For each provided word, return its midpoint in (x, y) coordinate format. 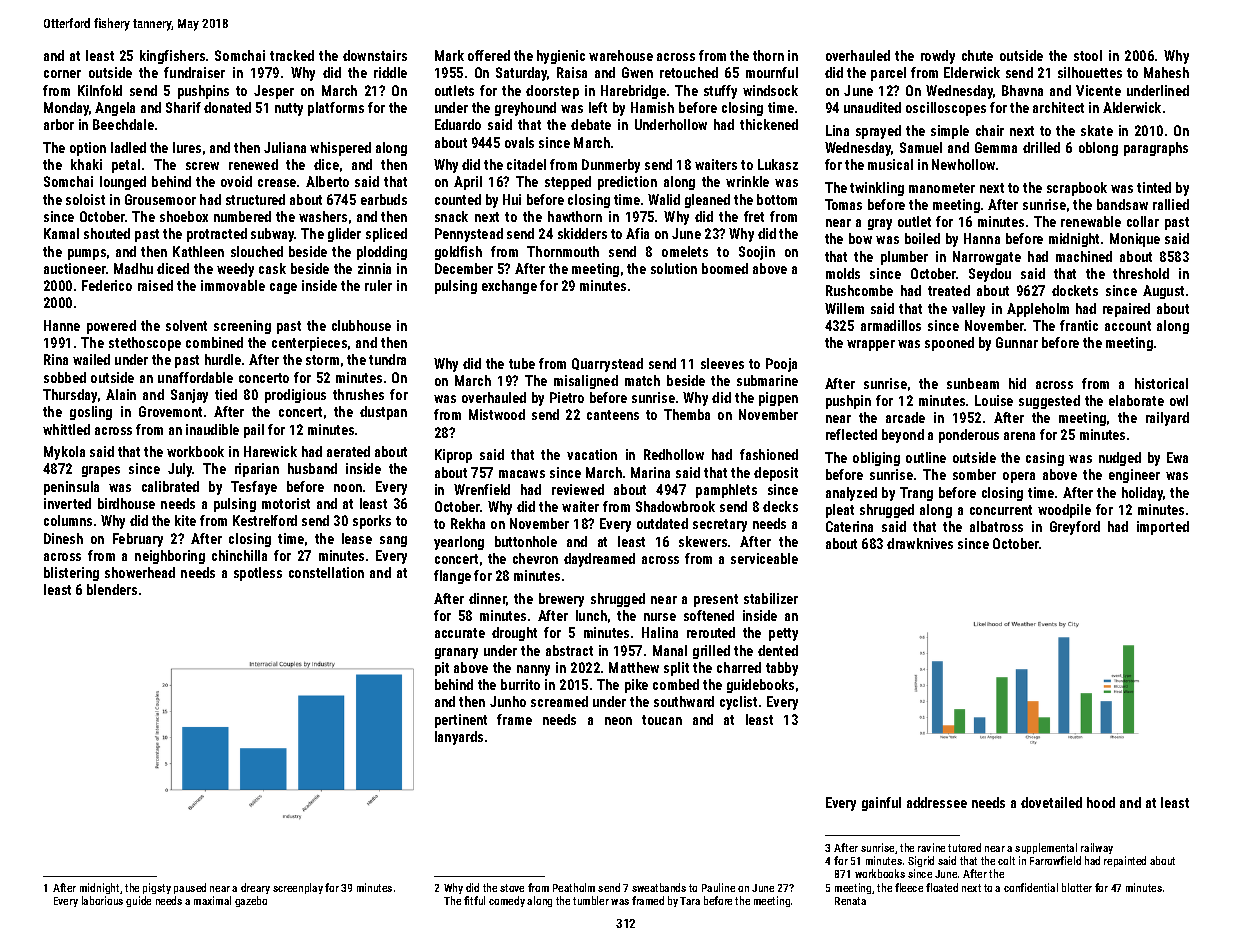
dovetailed (1051, 802)
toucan (662, 720)
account (1128, 326)
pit (442, 669)
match (642, 380)
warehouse (621, 55)
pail (254, 431)
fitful (474, 900)
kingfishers (172, 57)
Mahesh (1166, 72)
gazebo (251, 901)
